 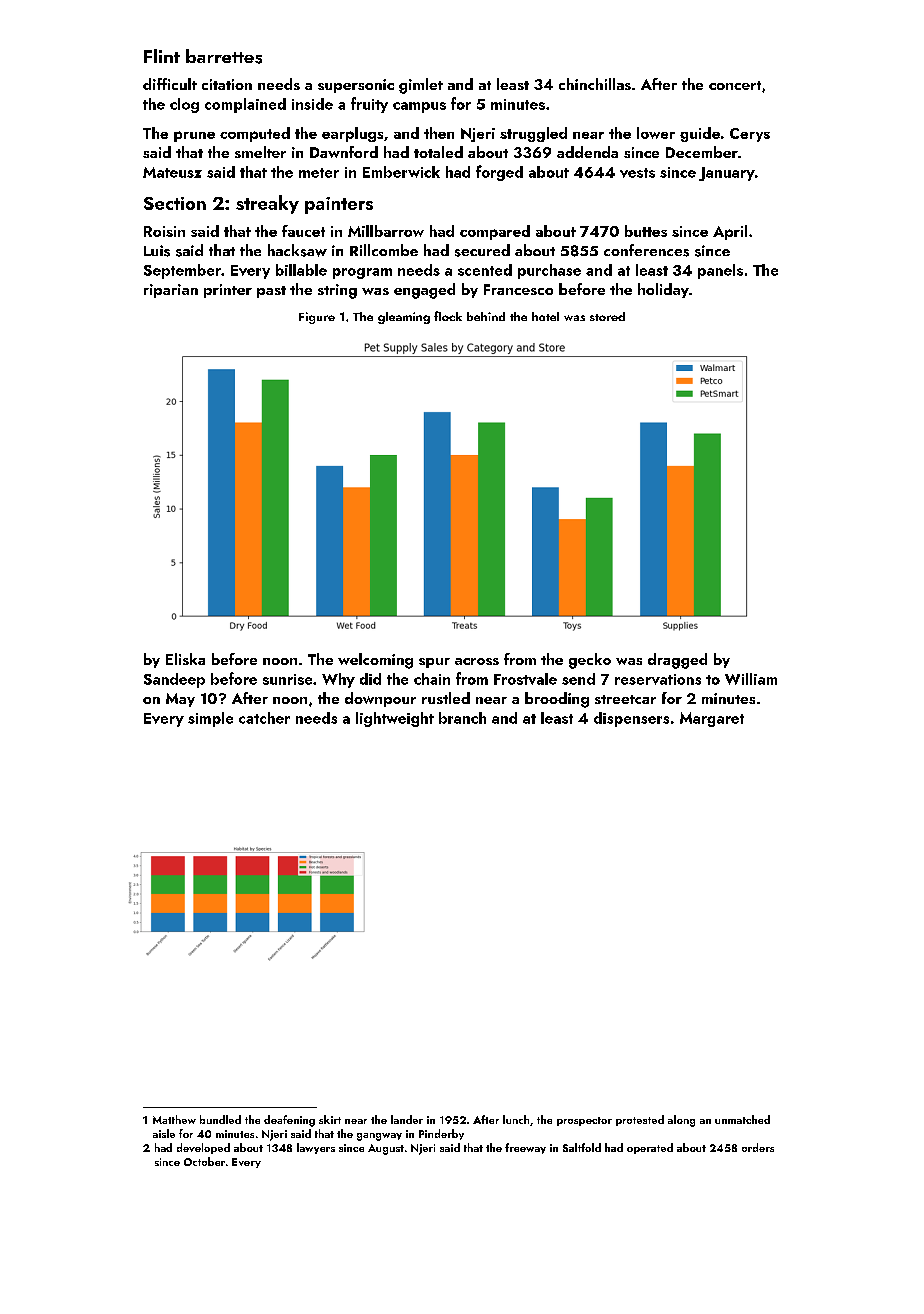 I want to click on guide, so click(x=700, y=134).
